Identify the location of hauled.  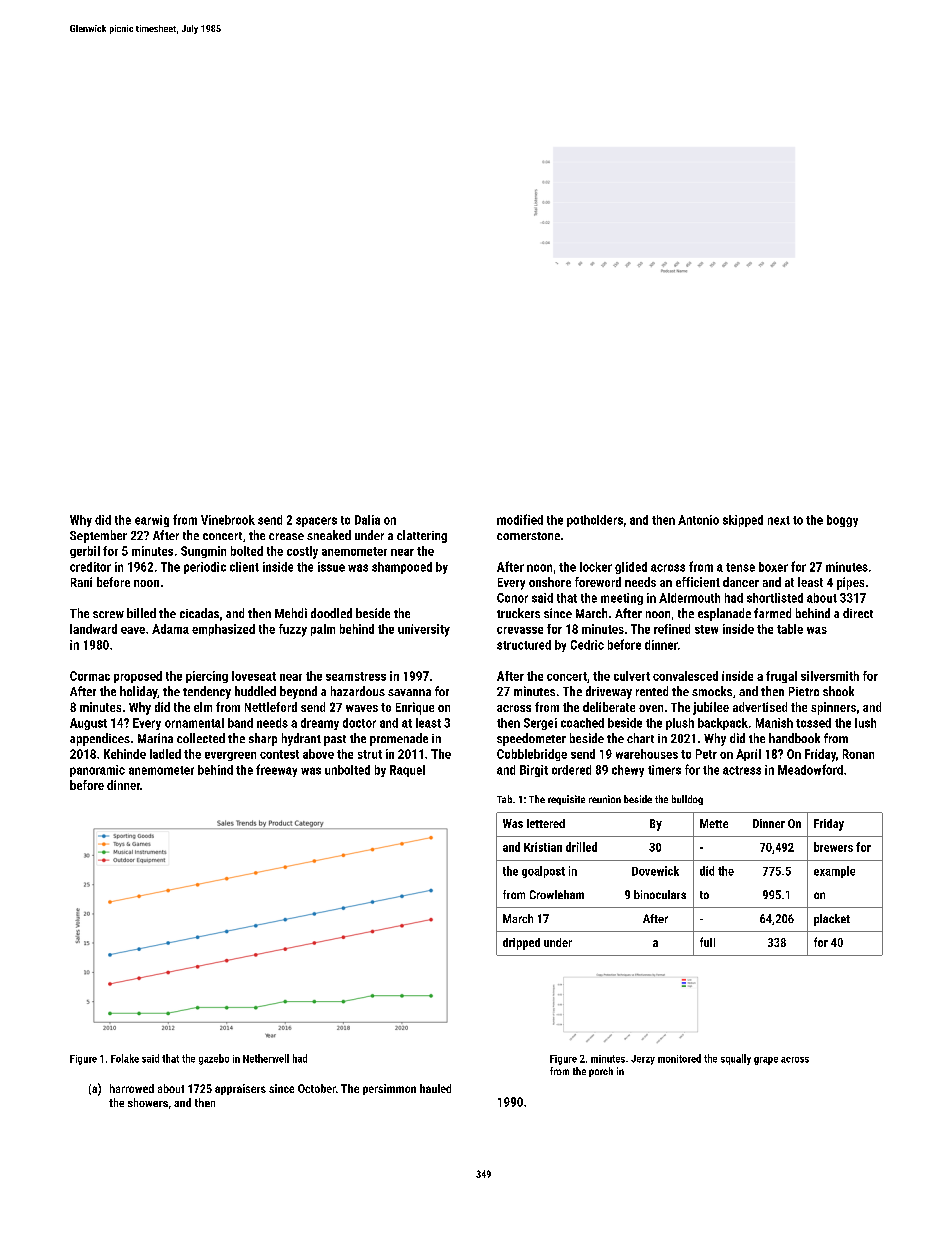
(435, 1088).
